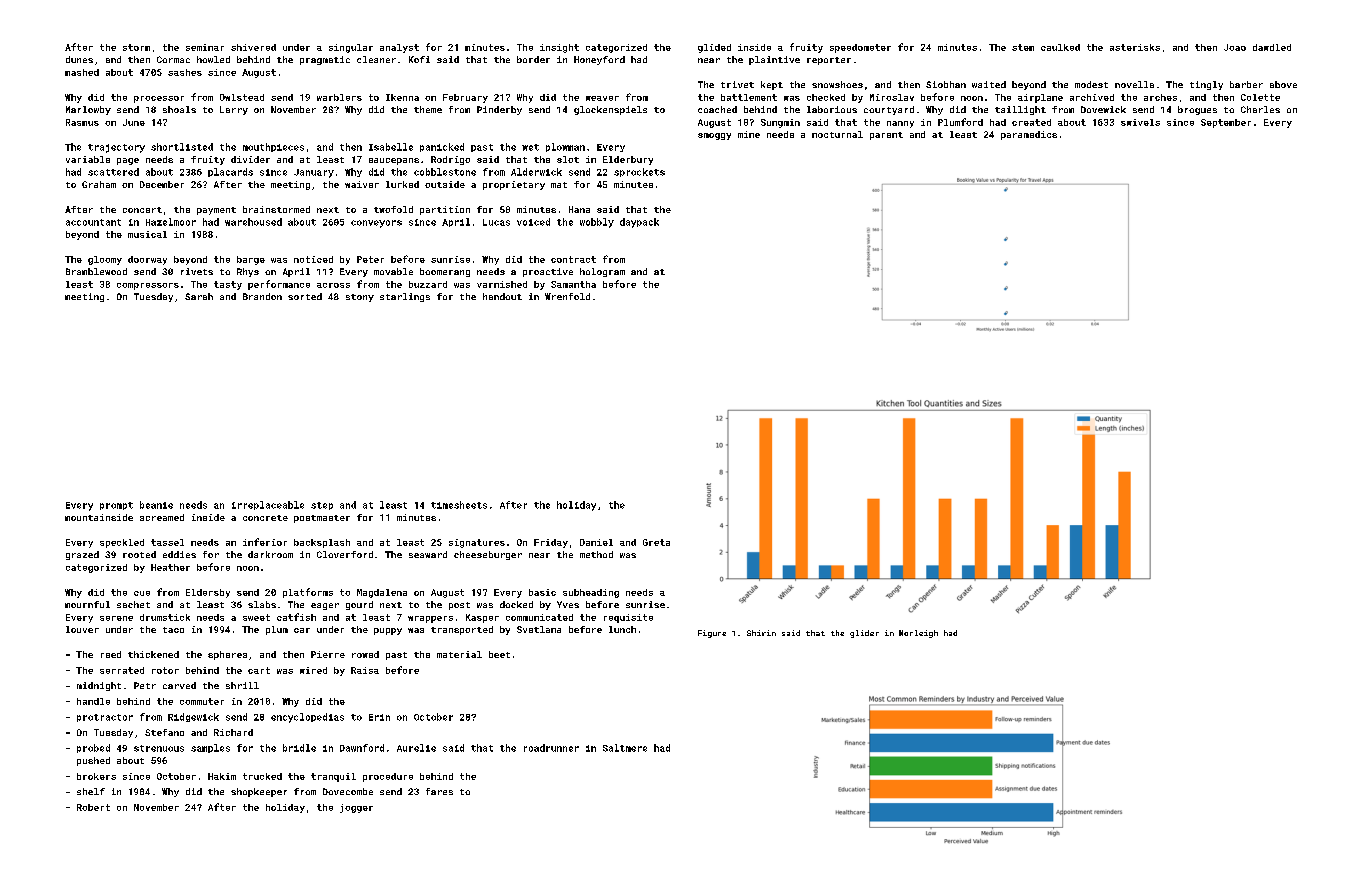 This screenshot has height=887, width=1372. I want to click on glockenspiels, so click(610, 110).
